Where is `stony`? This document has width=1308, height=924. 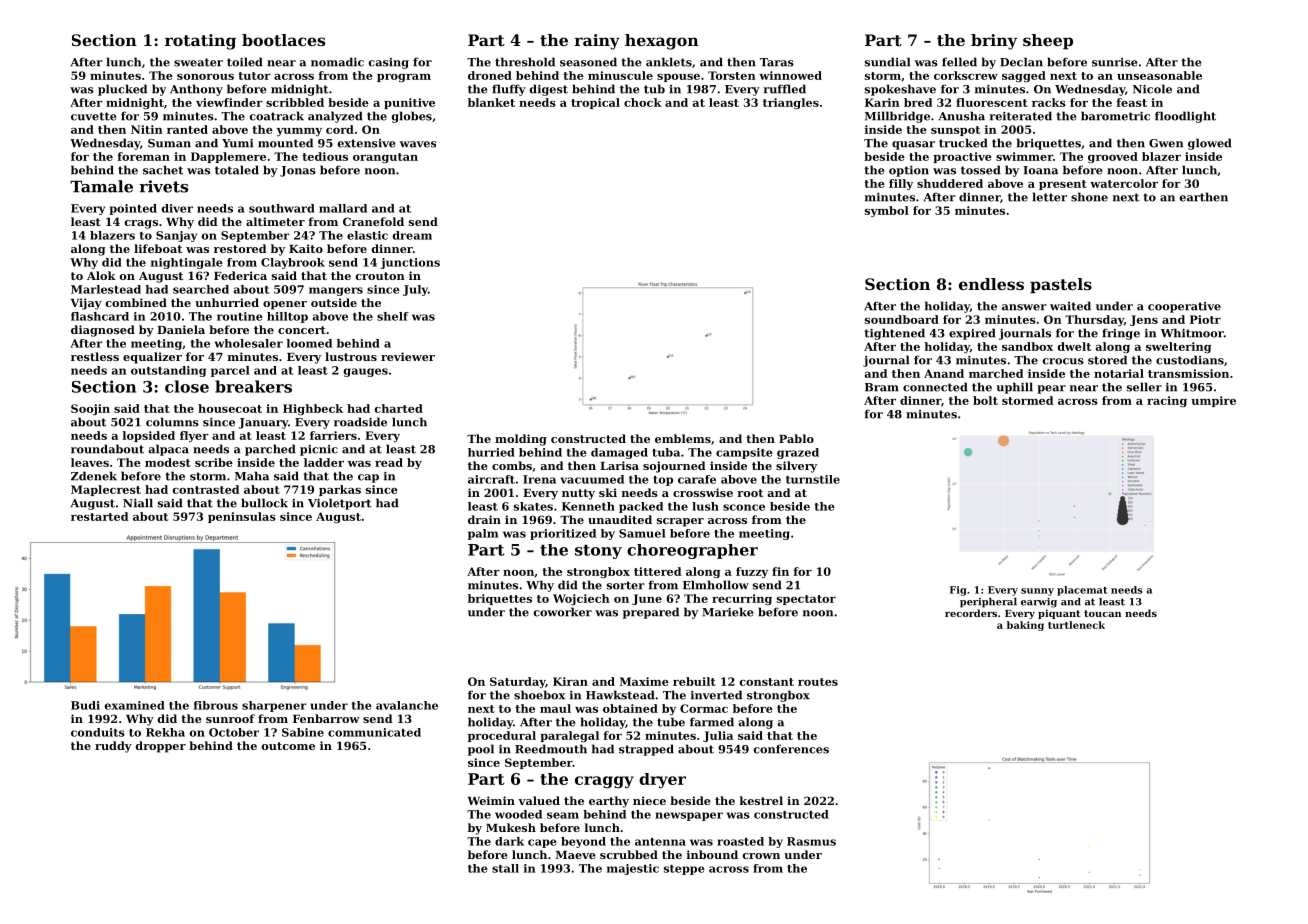 stony is located at coordinates (598, 552).
